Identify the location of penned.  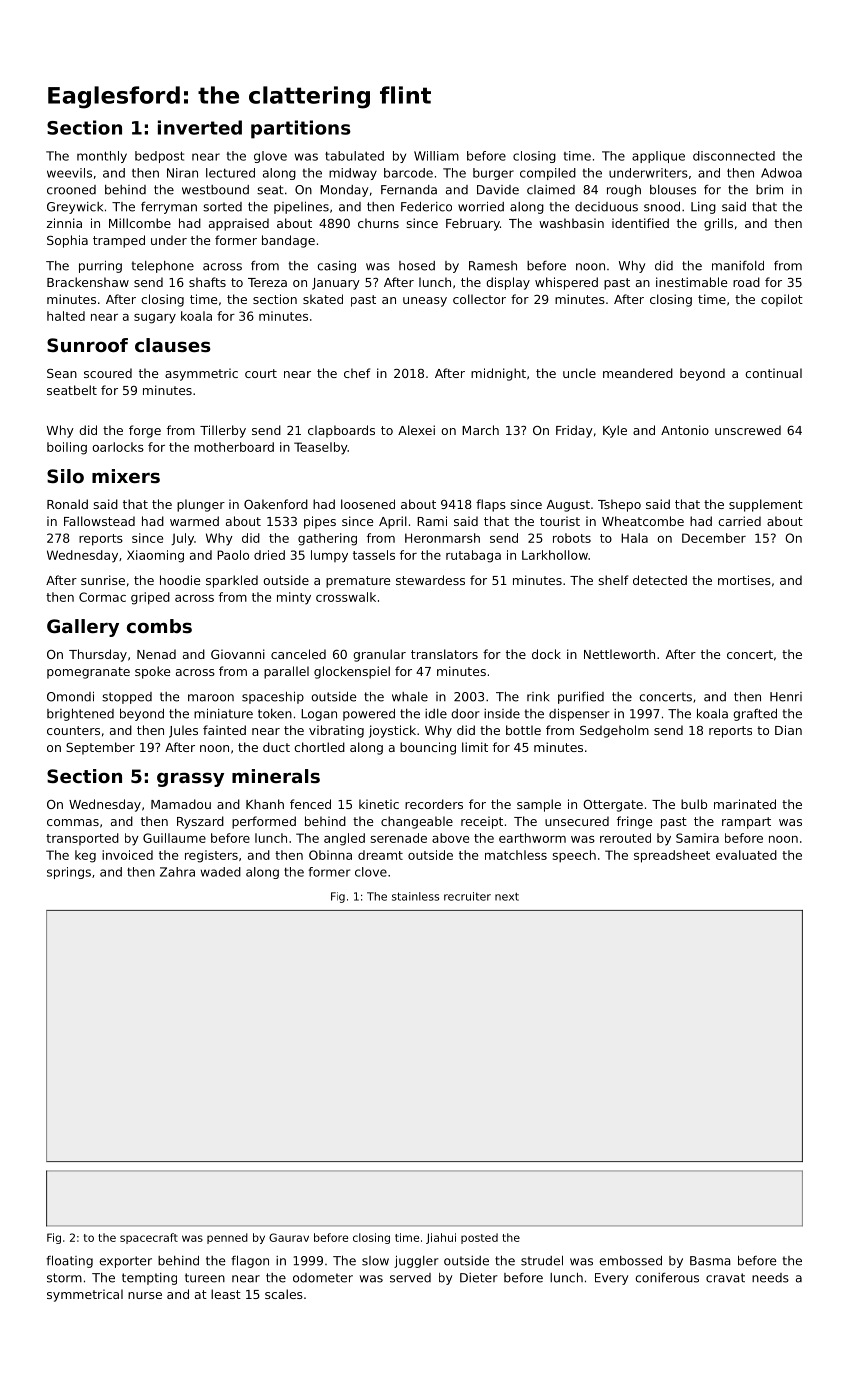
(227, 1238).
